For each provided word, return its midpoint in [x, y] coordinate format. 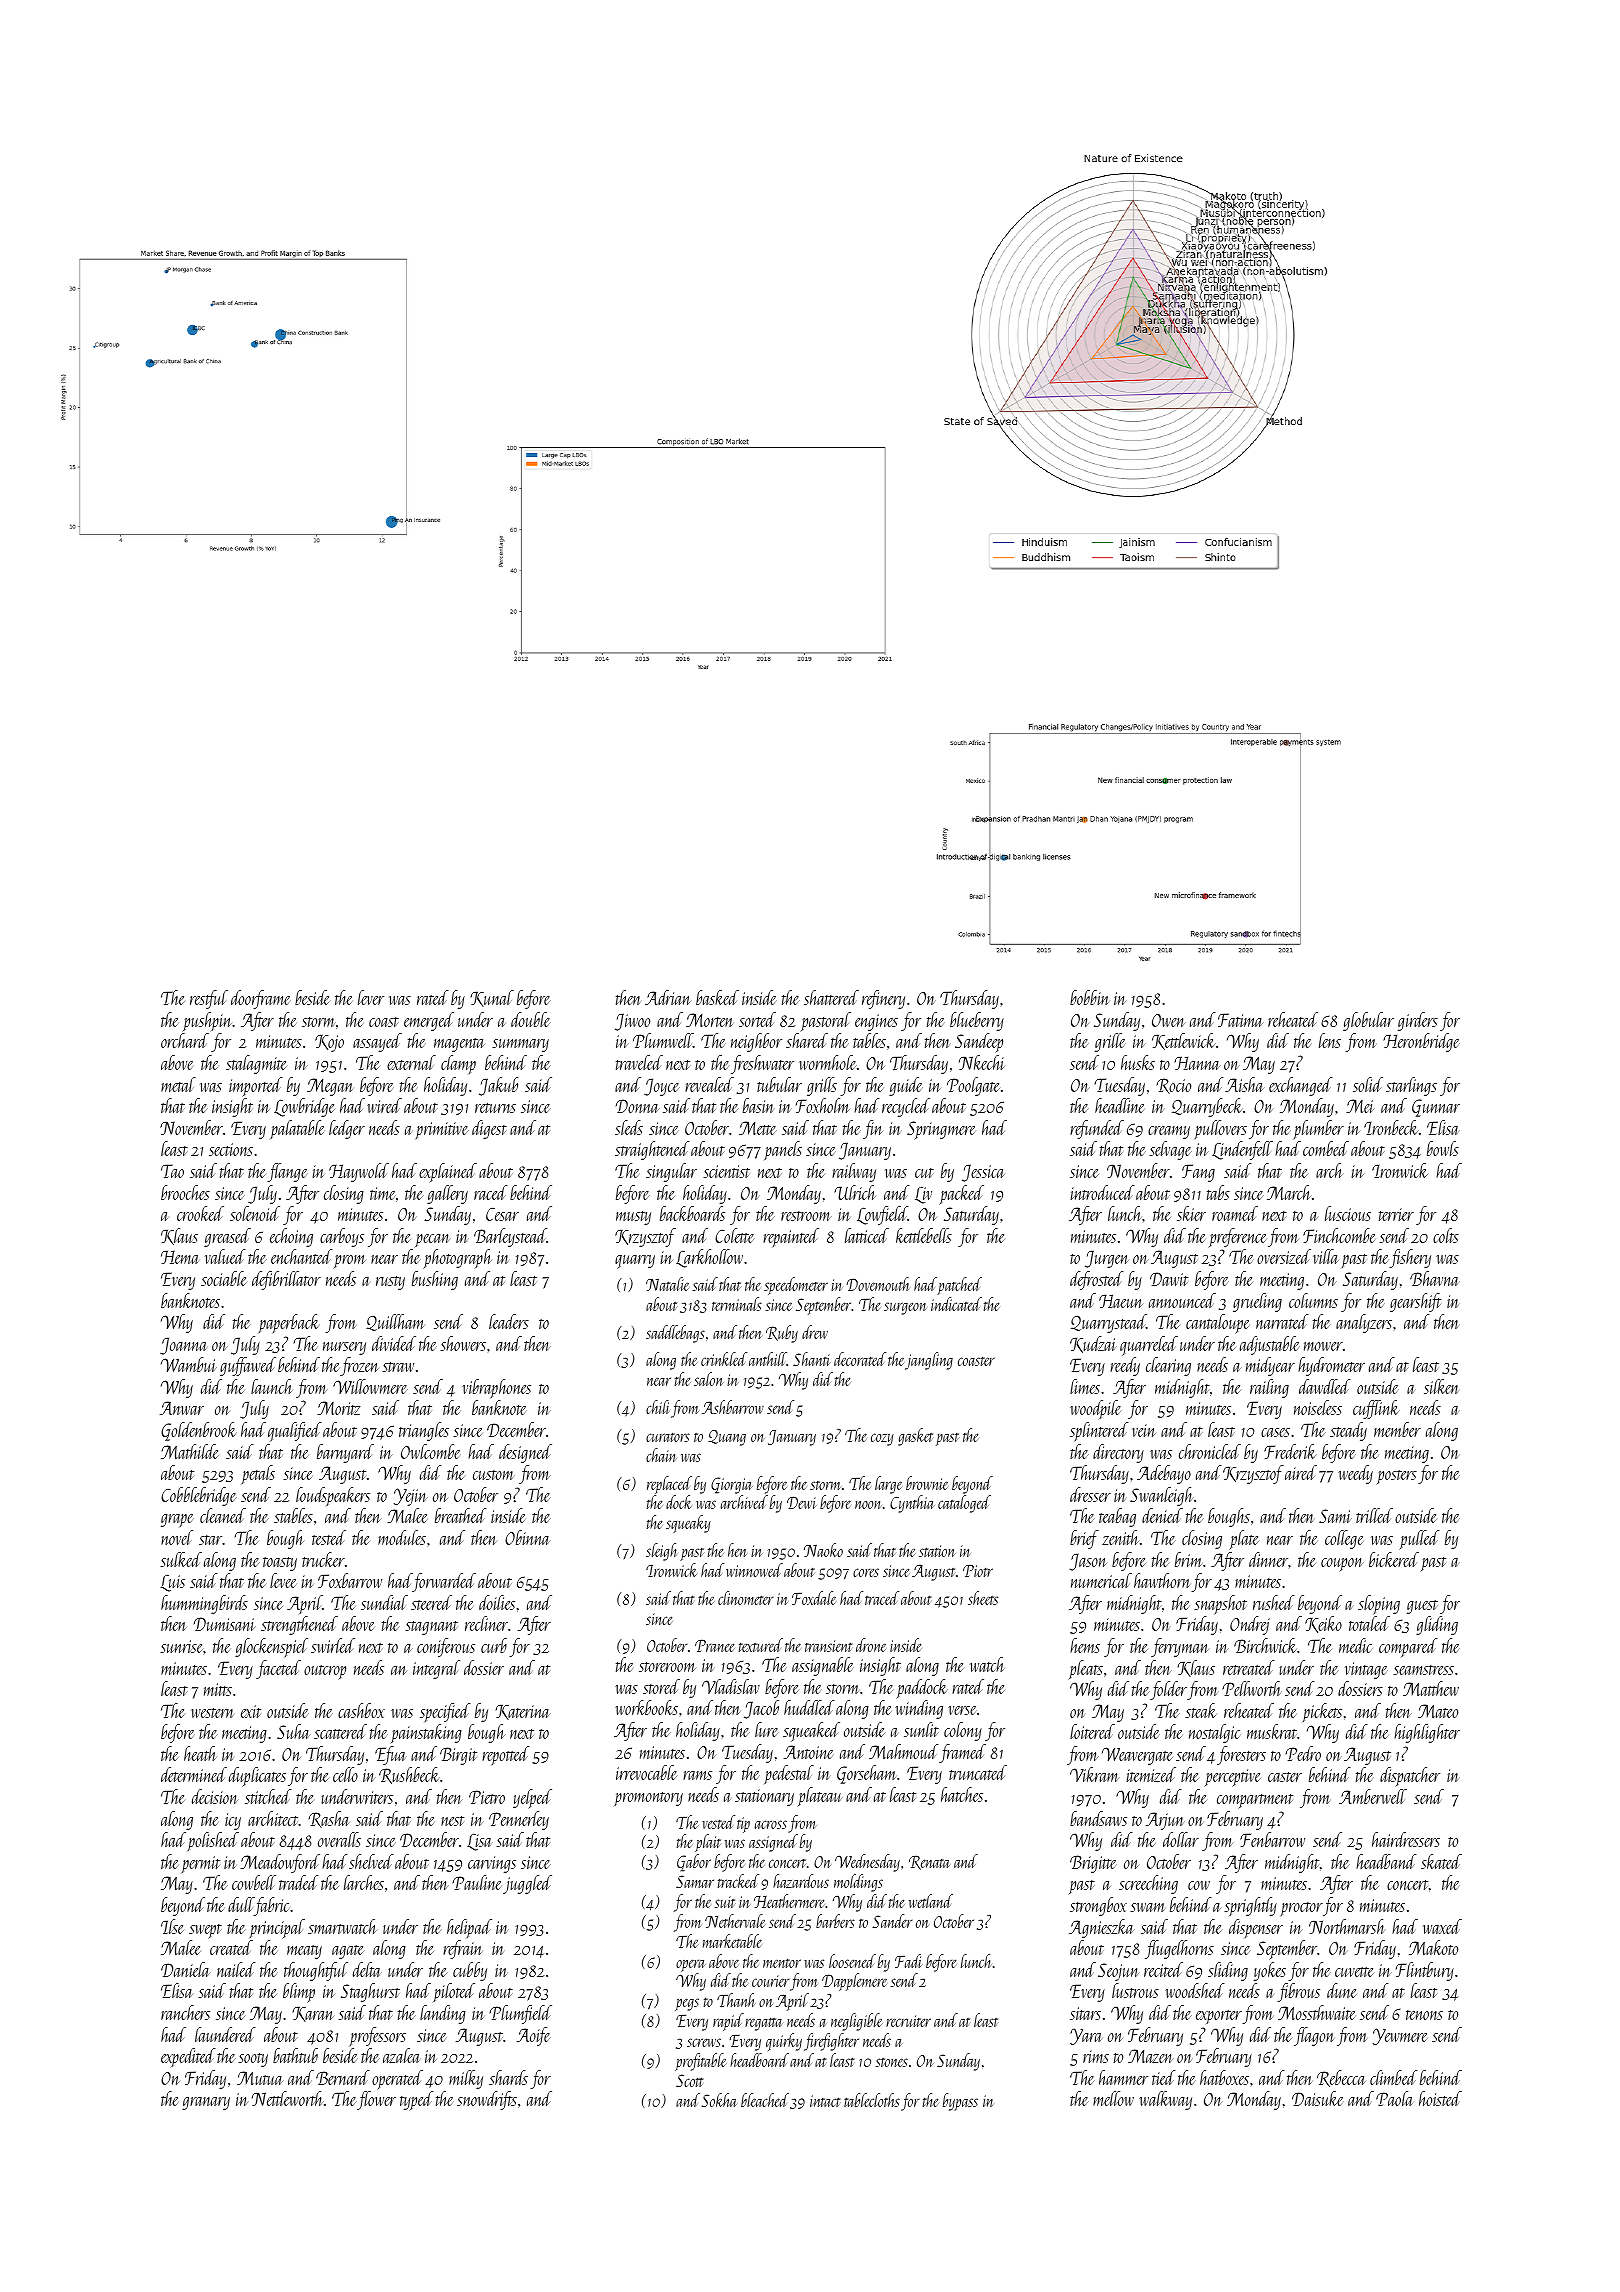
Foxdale [814, 1598]
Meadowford [280, 1863]
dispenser [1256, 1928]
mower [1323, 1346]
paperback [289, 1323]
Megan [330, 1087]
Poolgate [973, 1086]
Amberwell [1373, 1796]
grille [1110, 1042]
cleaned [223, 1515]
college [1344, 1539]
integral [436, 1669]
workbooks [646, 1707]
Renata [929, 1863]
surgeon [905, 1308]
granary [206, 2103]
